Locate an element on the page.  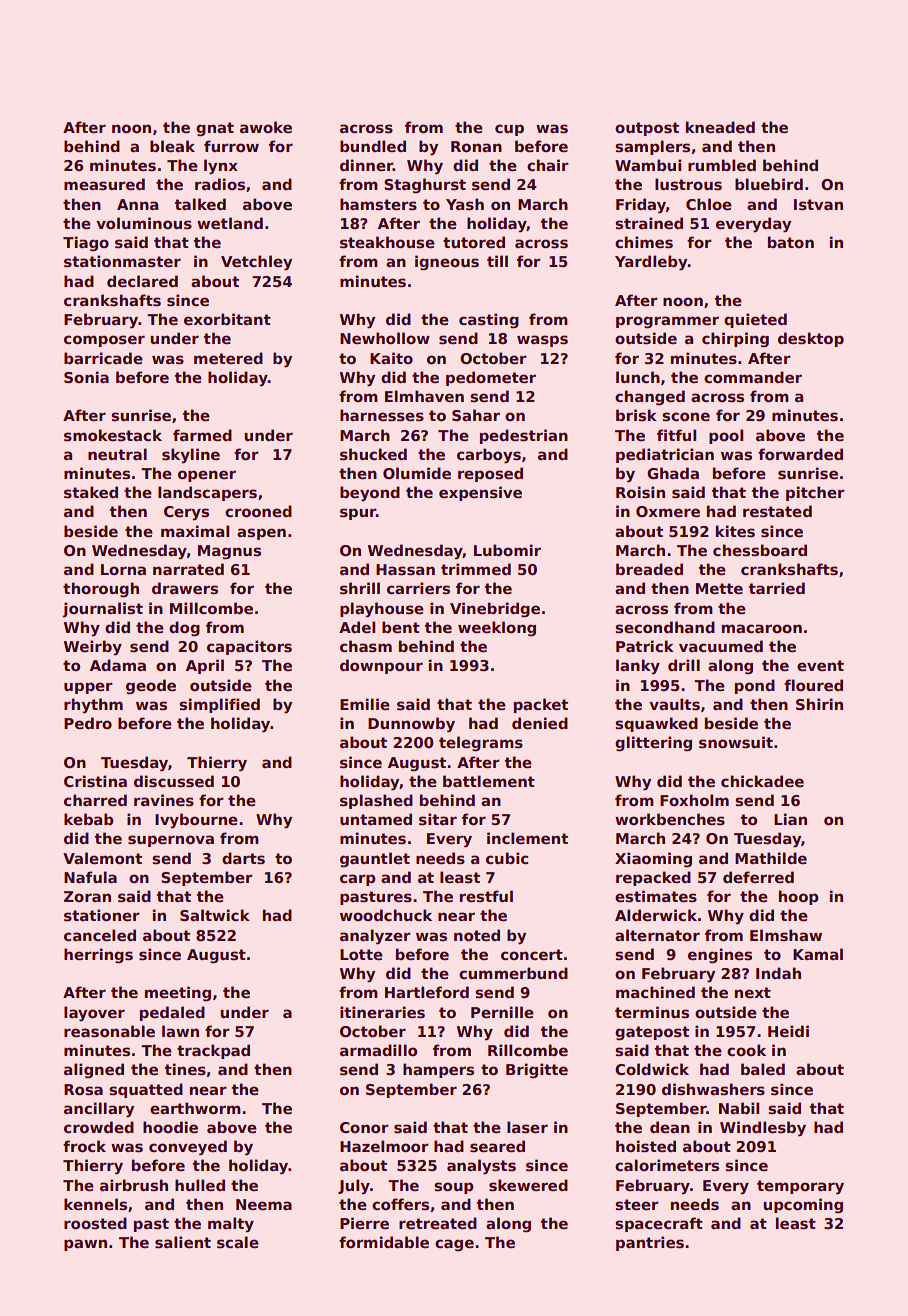
Lian is located at coordinates (790, 819).
